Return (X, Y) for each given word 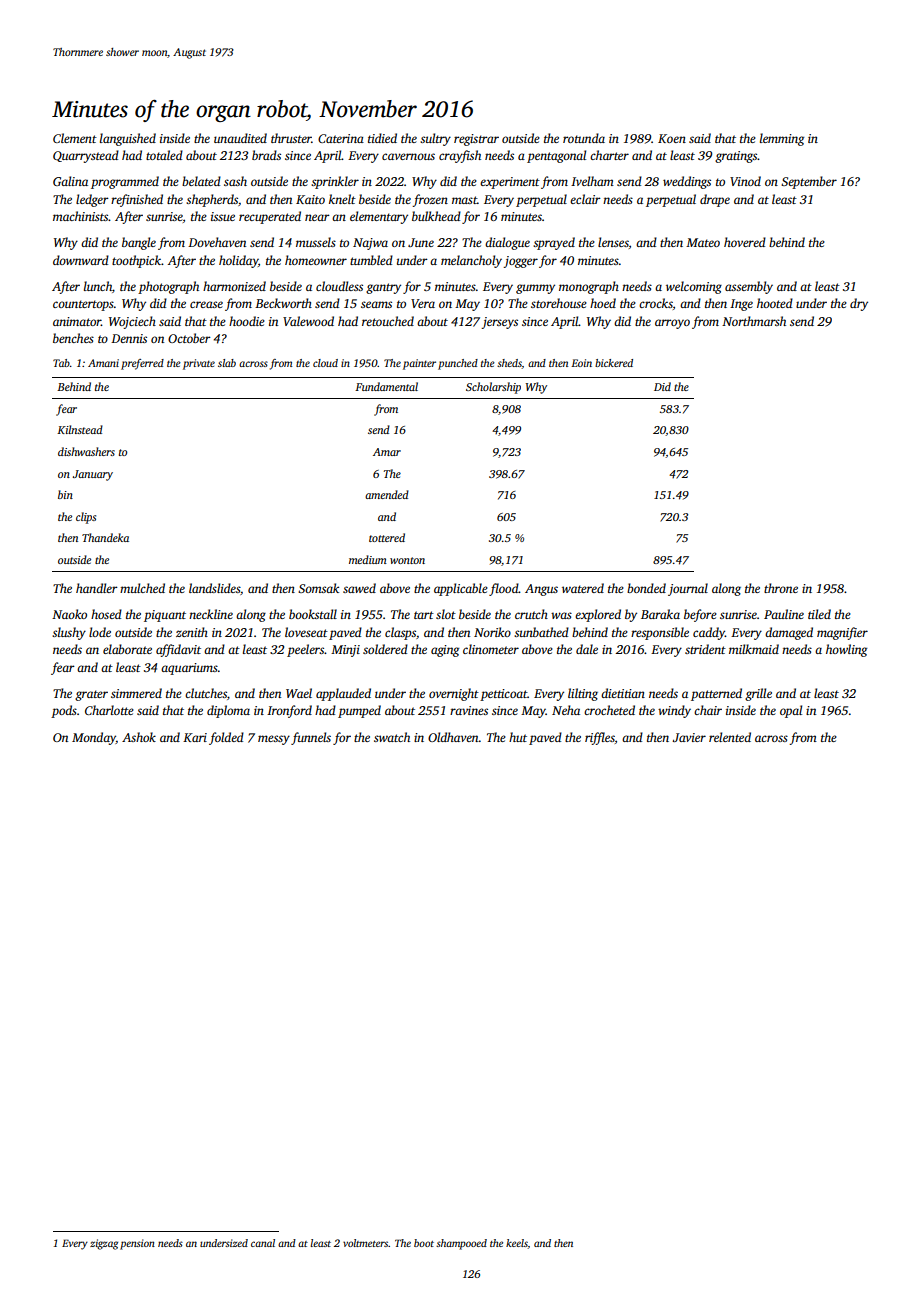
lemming (782, 139)
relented (730, 737)
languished (128, 139)
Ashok (139, 737)
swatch (392, 737)
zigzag (104, 1244)
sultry (435, 139)
